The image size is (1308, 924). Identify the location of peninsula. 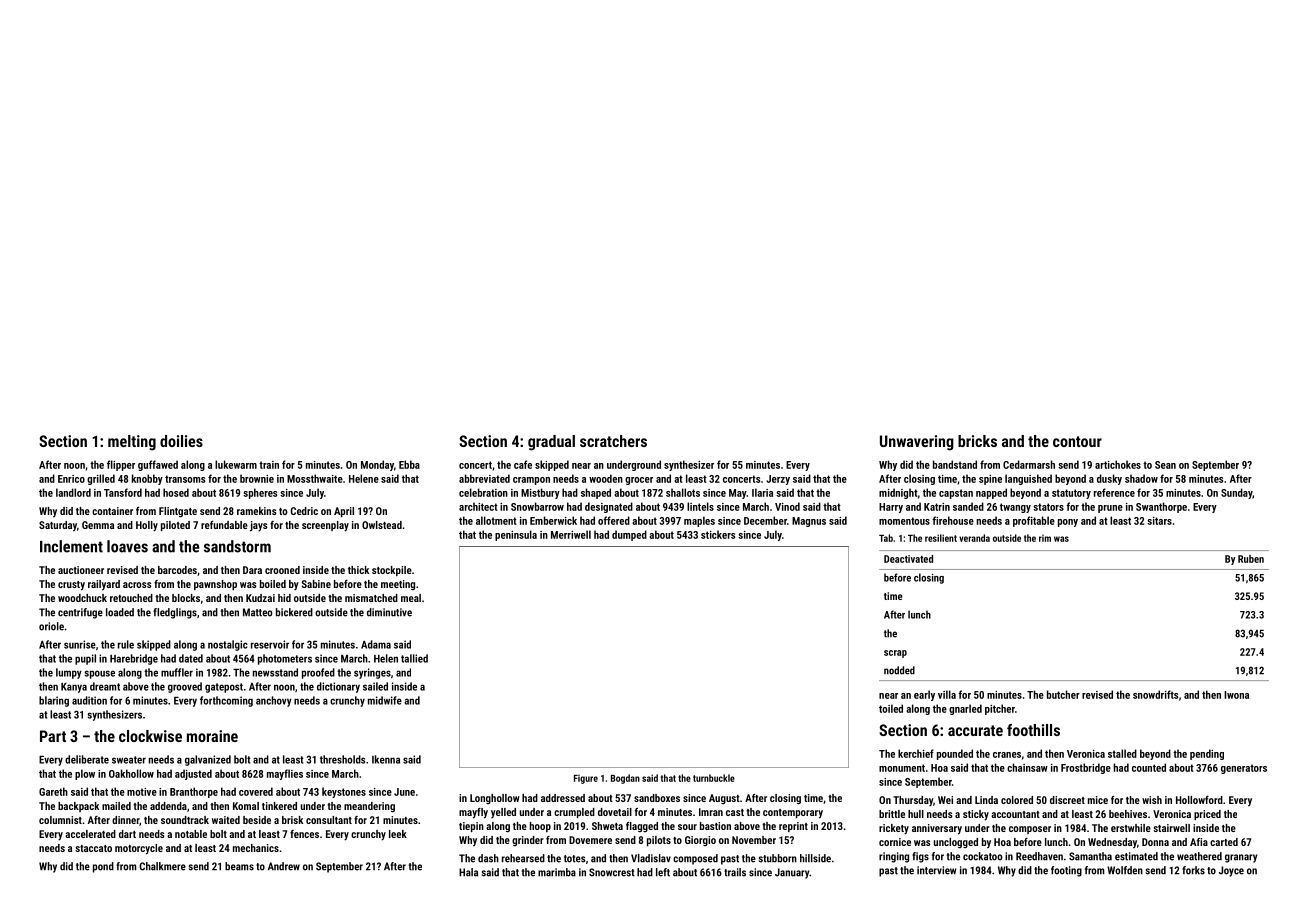
(516, 535).
